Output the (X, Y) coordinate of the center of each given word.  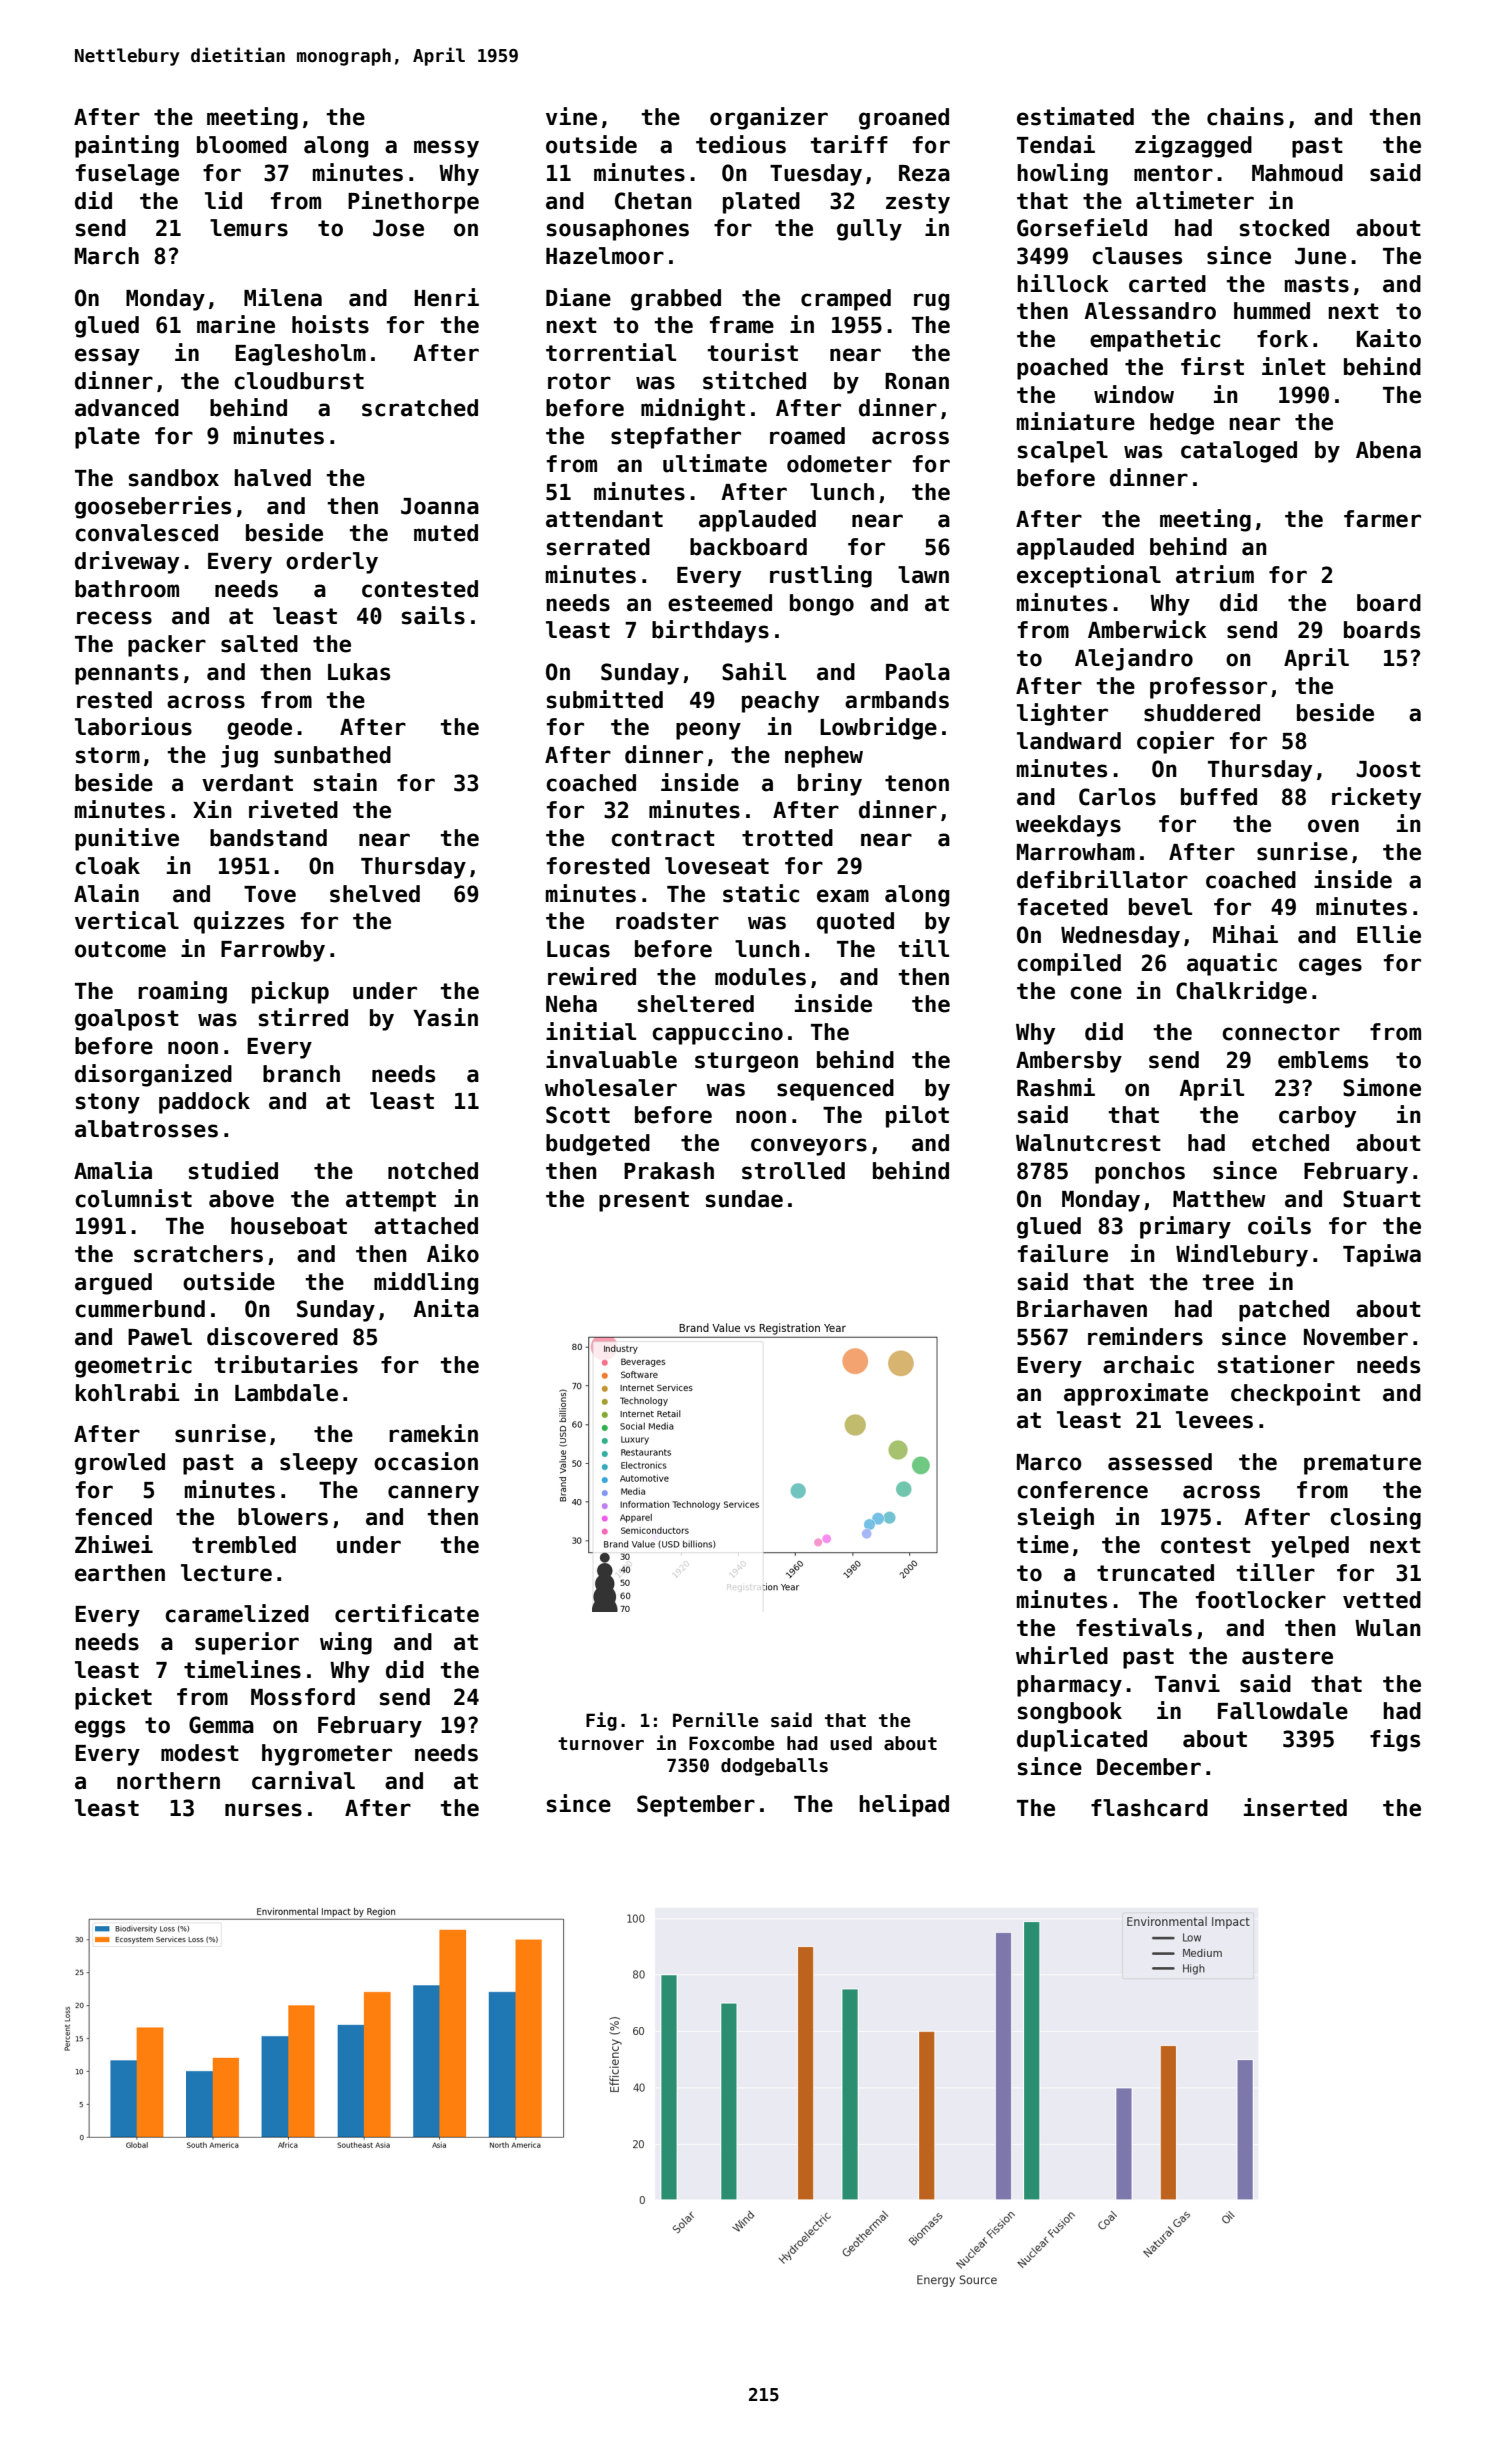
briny (830, 784)
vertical (127, 920)
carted (1167, 284)
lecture (226, 1573)
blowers (283, 1517)
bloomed (242, 145)
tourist (753, 352)
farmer (1382, 519)
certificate (407, 1613)
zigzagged (1193, 146)
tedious (741, 144)
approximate (1136, 1394)
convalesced (146, 533)
